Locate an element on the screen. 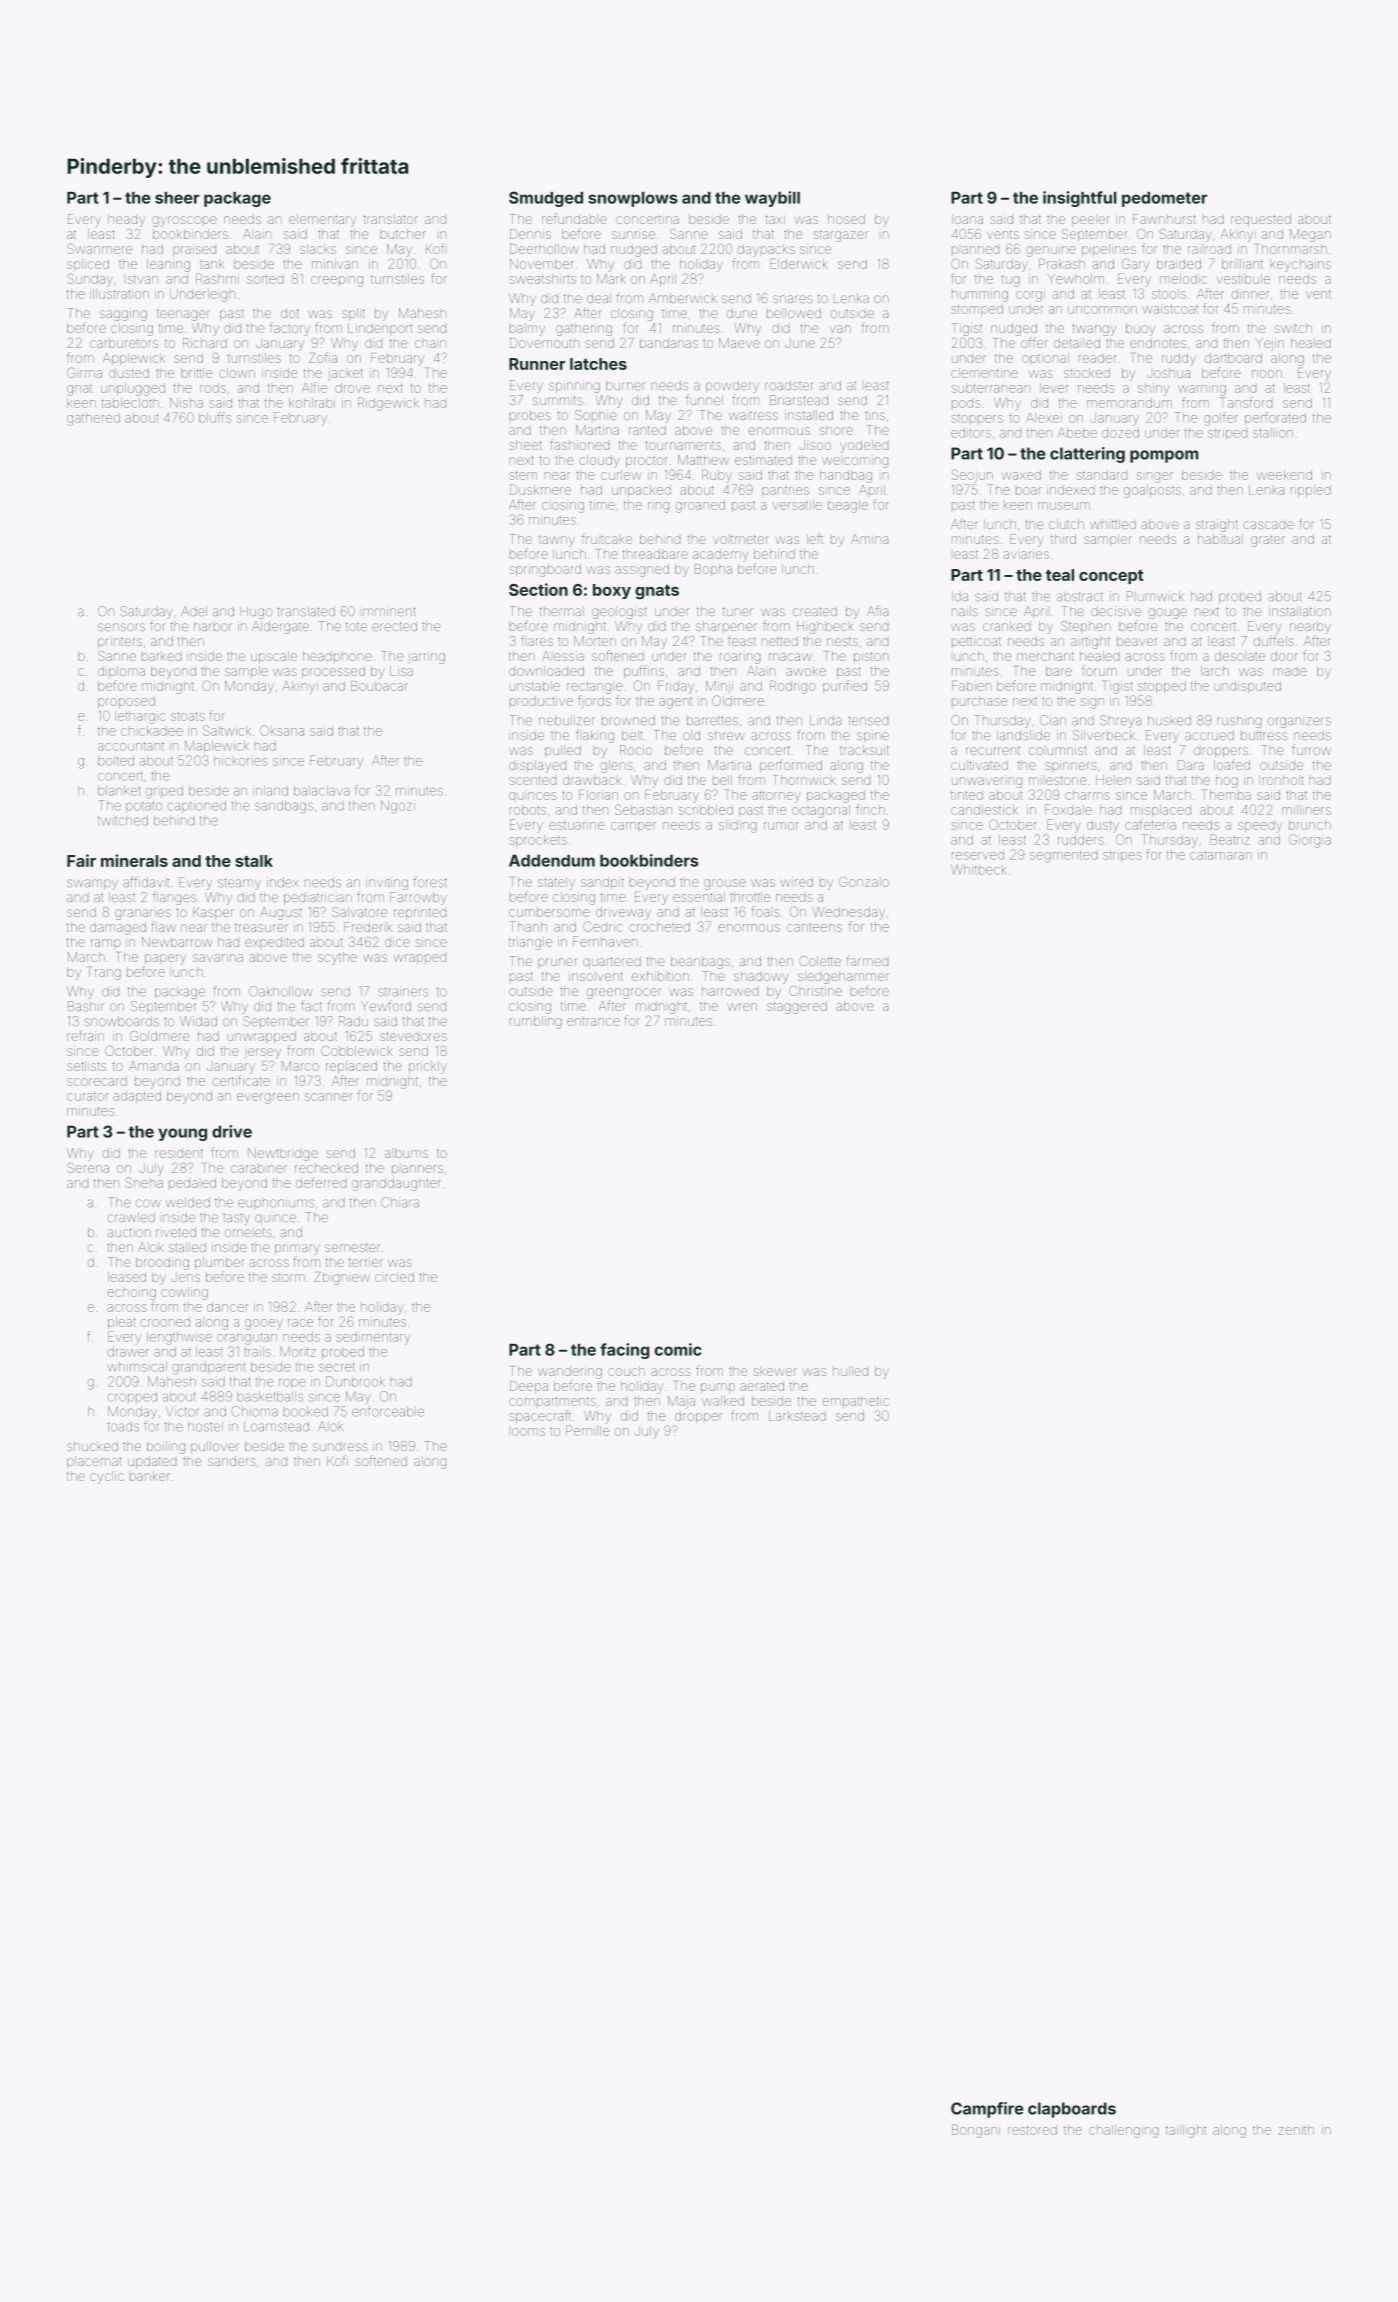 The height and width of the screenshot is (2302, 1398). Bongani is located at coordinates (976, 2131).
